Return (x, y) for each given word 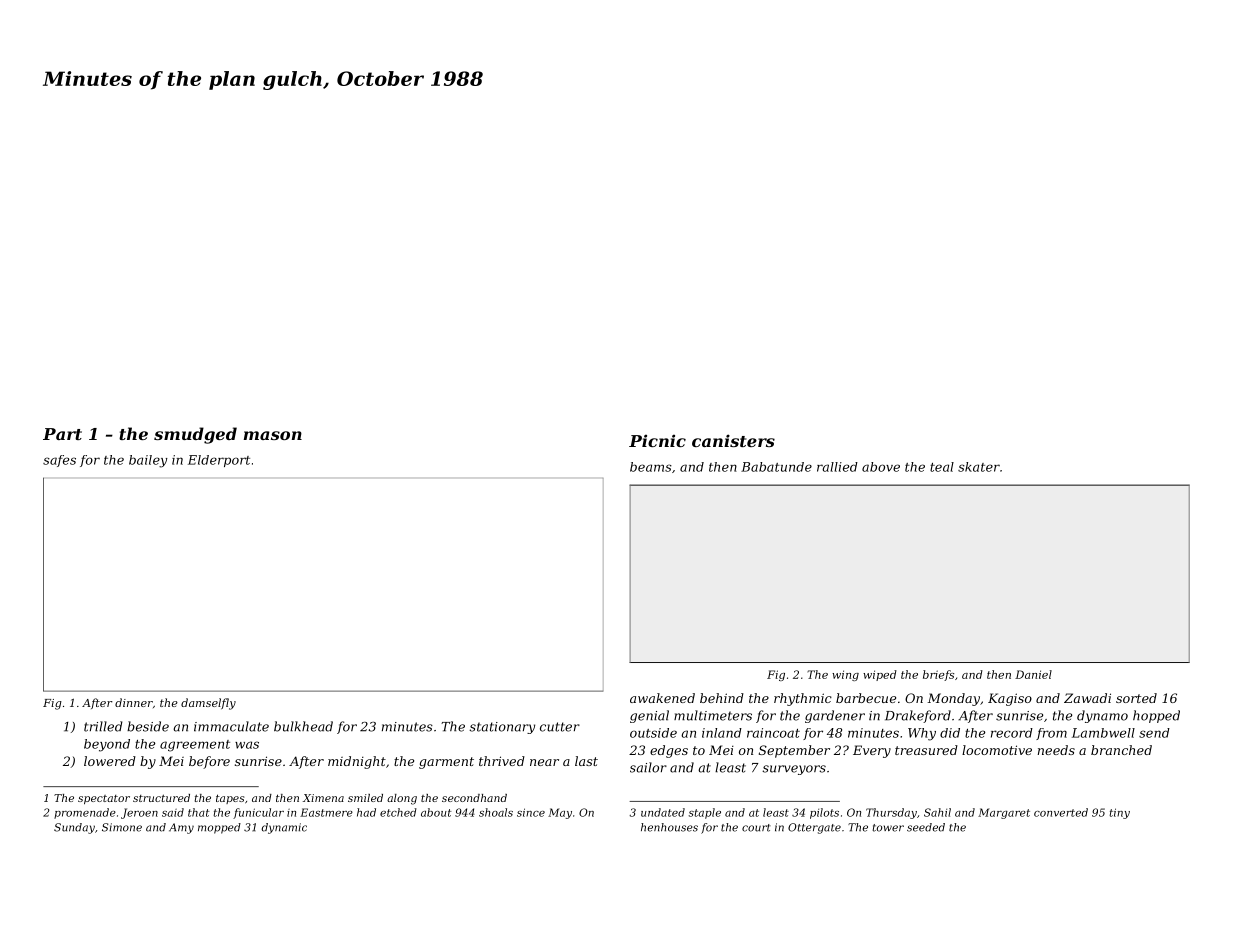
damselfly (208, 704)
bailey (148, 461)
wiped (880, 675)
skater (979, 467)
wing (845, 675)
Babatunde (776, 467)
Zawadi (1087, 698)
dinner (134, 702)
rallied (837, 467)
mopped (219, 828)
